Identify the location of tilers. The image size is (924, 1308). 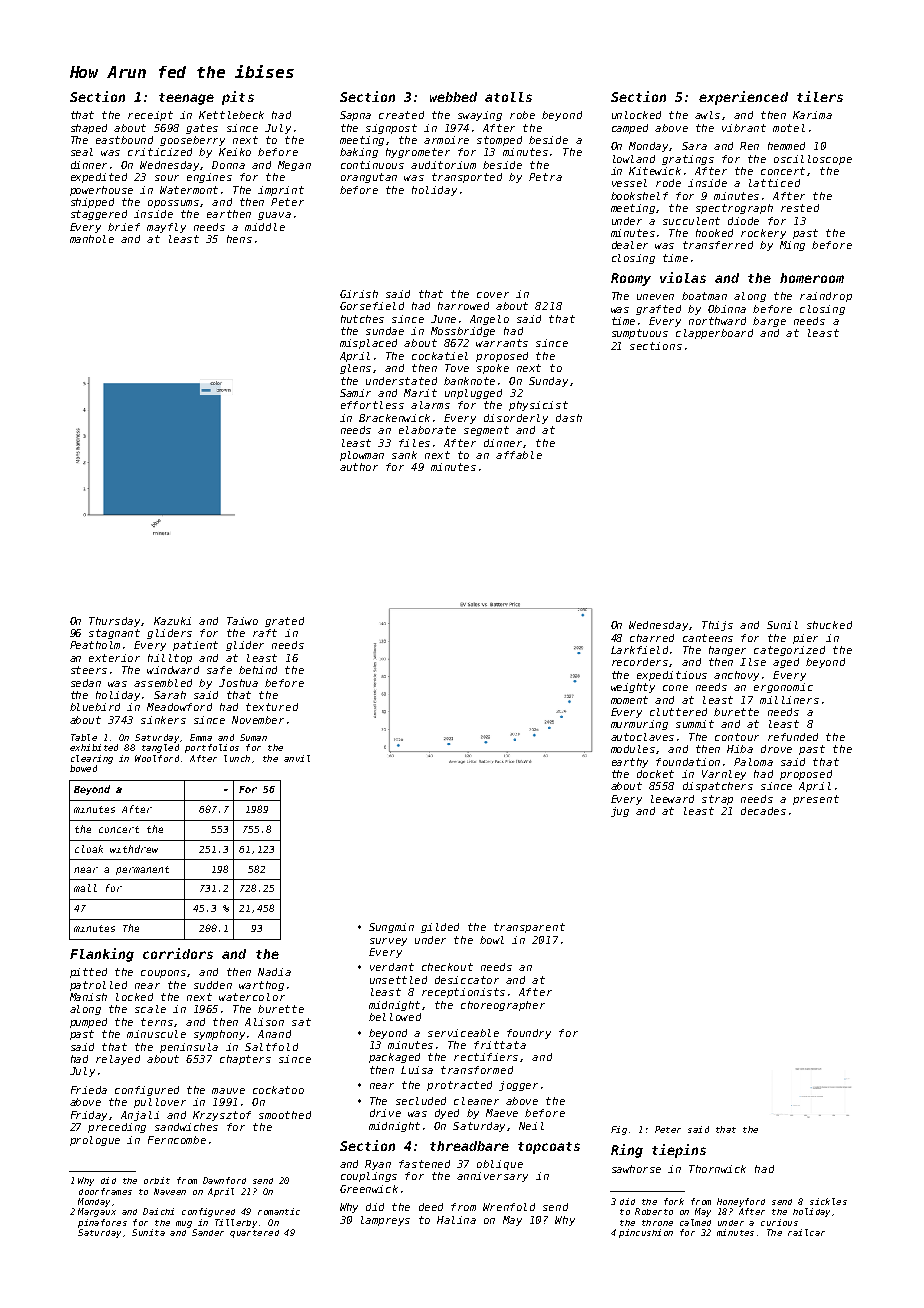
(820, 96).
